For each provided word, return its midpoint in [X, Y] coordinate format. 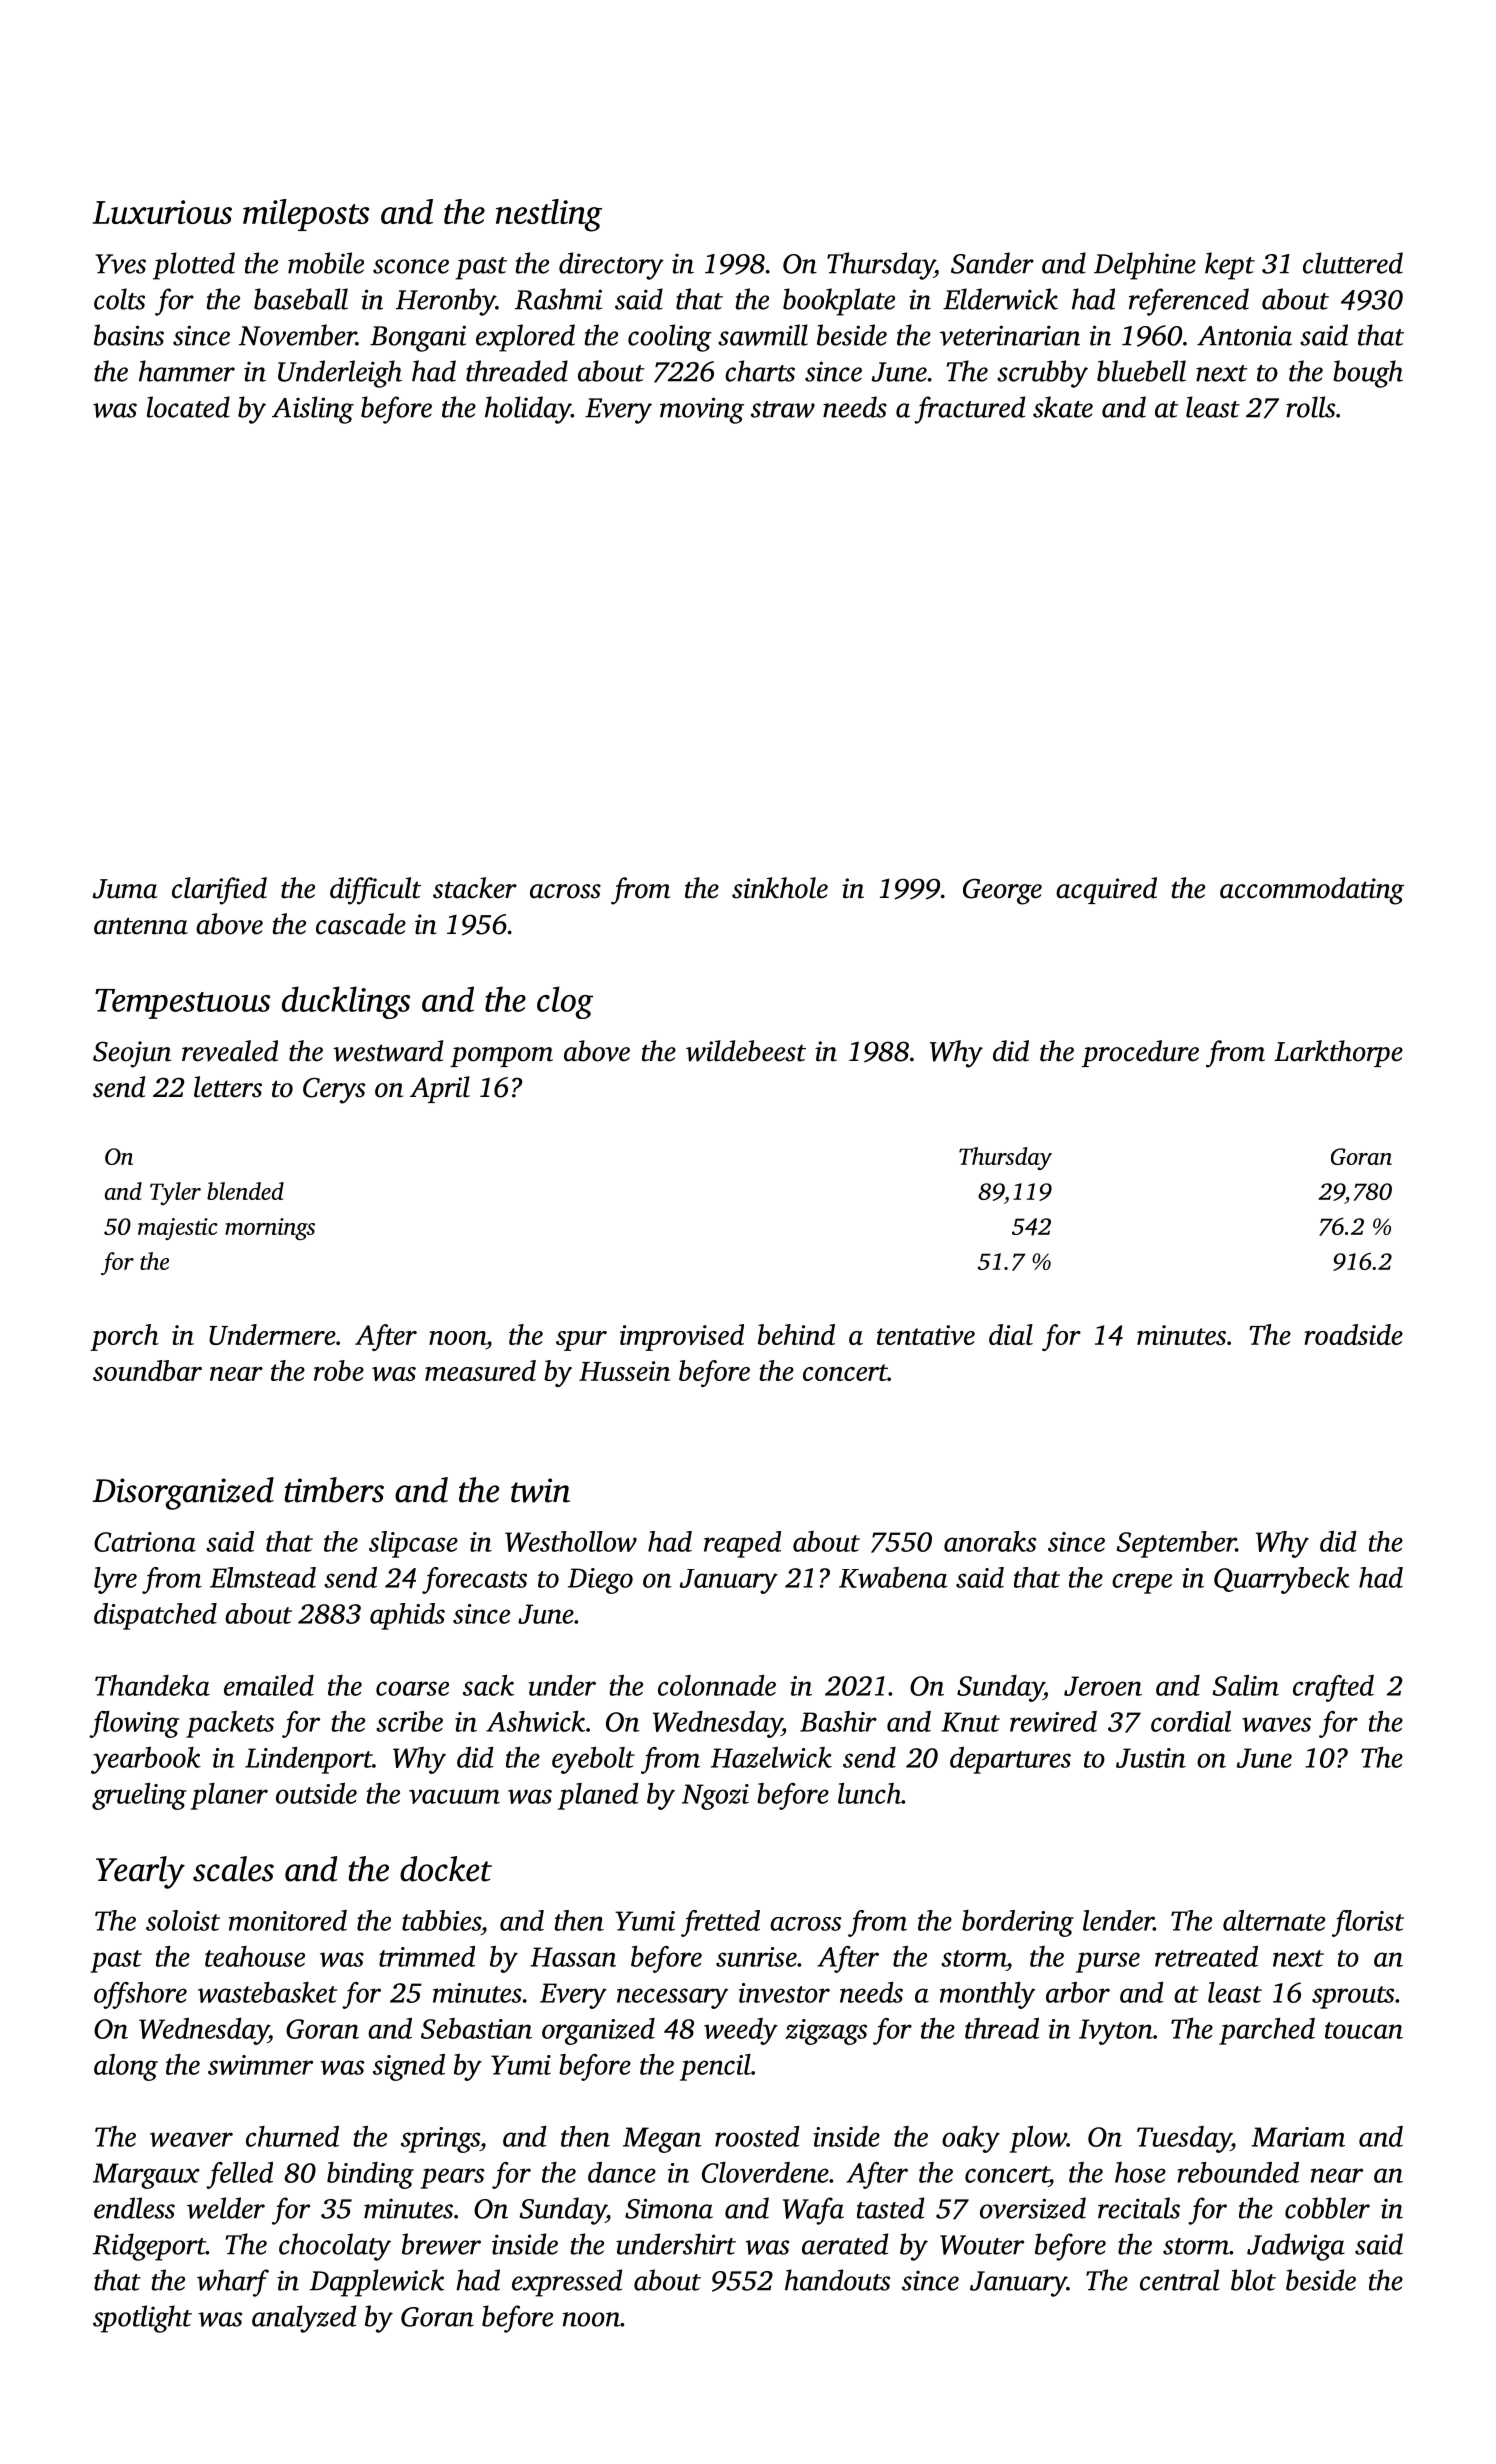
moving [702, 410]
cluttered [1353, 263]
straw [783, 409]
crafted [1333, 1688]
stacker [475, 888]
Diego [600, 1581]
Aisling [313, 410]
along [126, 2067]
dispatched [155, 1616]
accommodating [1312, 891]
